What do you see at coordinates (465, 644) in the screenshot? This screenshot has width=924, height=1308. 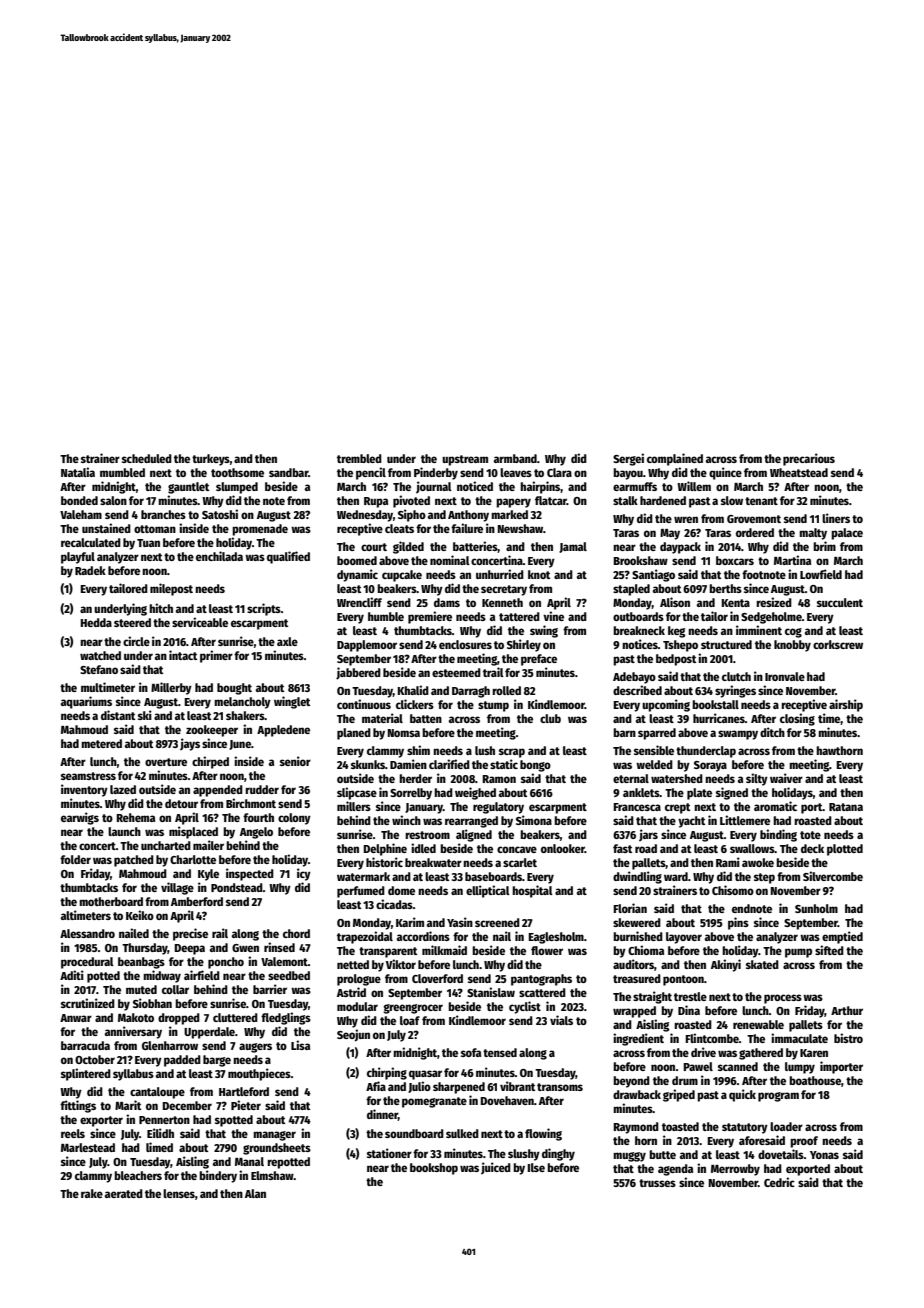 I see `enclosures` at bounding box center [465, 644].
